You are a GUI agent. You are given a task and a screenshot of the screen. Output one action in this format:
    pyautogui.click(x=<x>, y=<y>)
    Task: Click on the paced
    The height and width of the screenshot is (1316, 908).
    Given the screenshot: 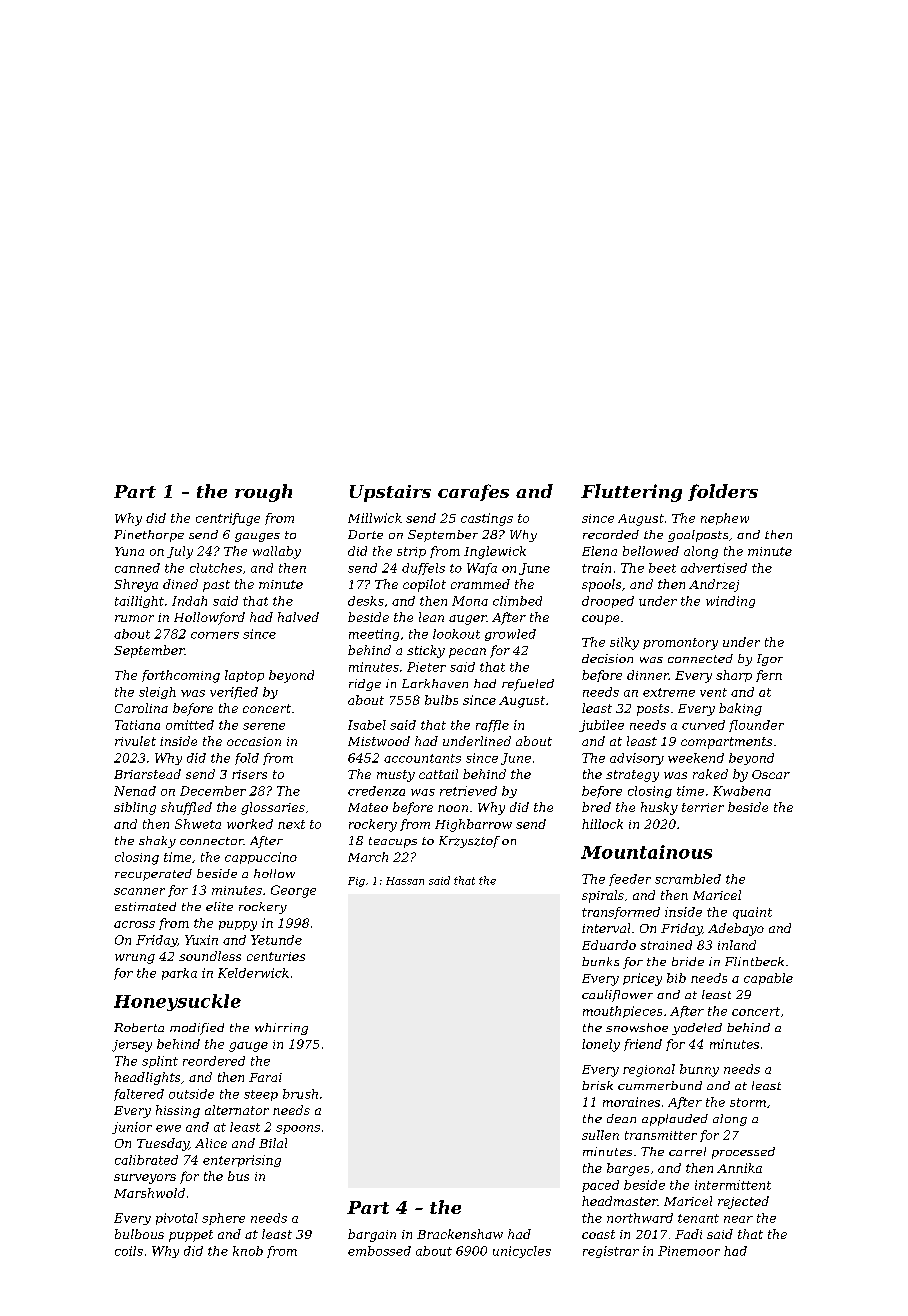 What is the action you would take?
    pyautogui.click(x=600, y=1186)
